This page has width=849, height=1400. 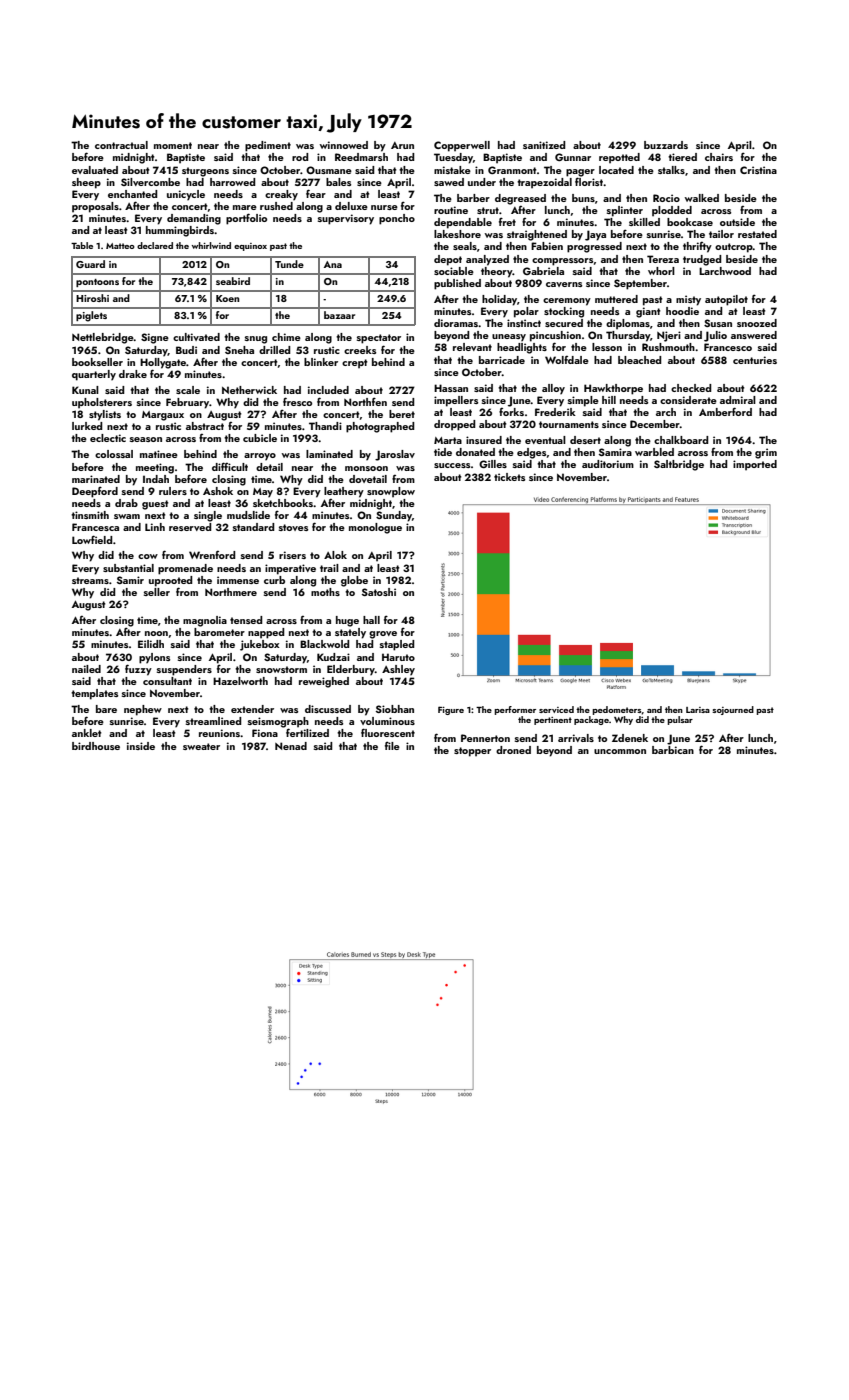 I want to click on Hassan, so click(x=451, y=388).
